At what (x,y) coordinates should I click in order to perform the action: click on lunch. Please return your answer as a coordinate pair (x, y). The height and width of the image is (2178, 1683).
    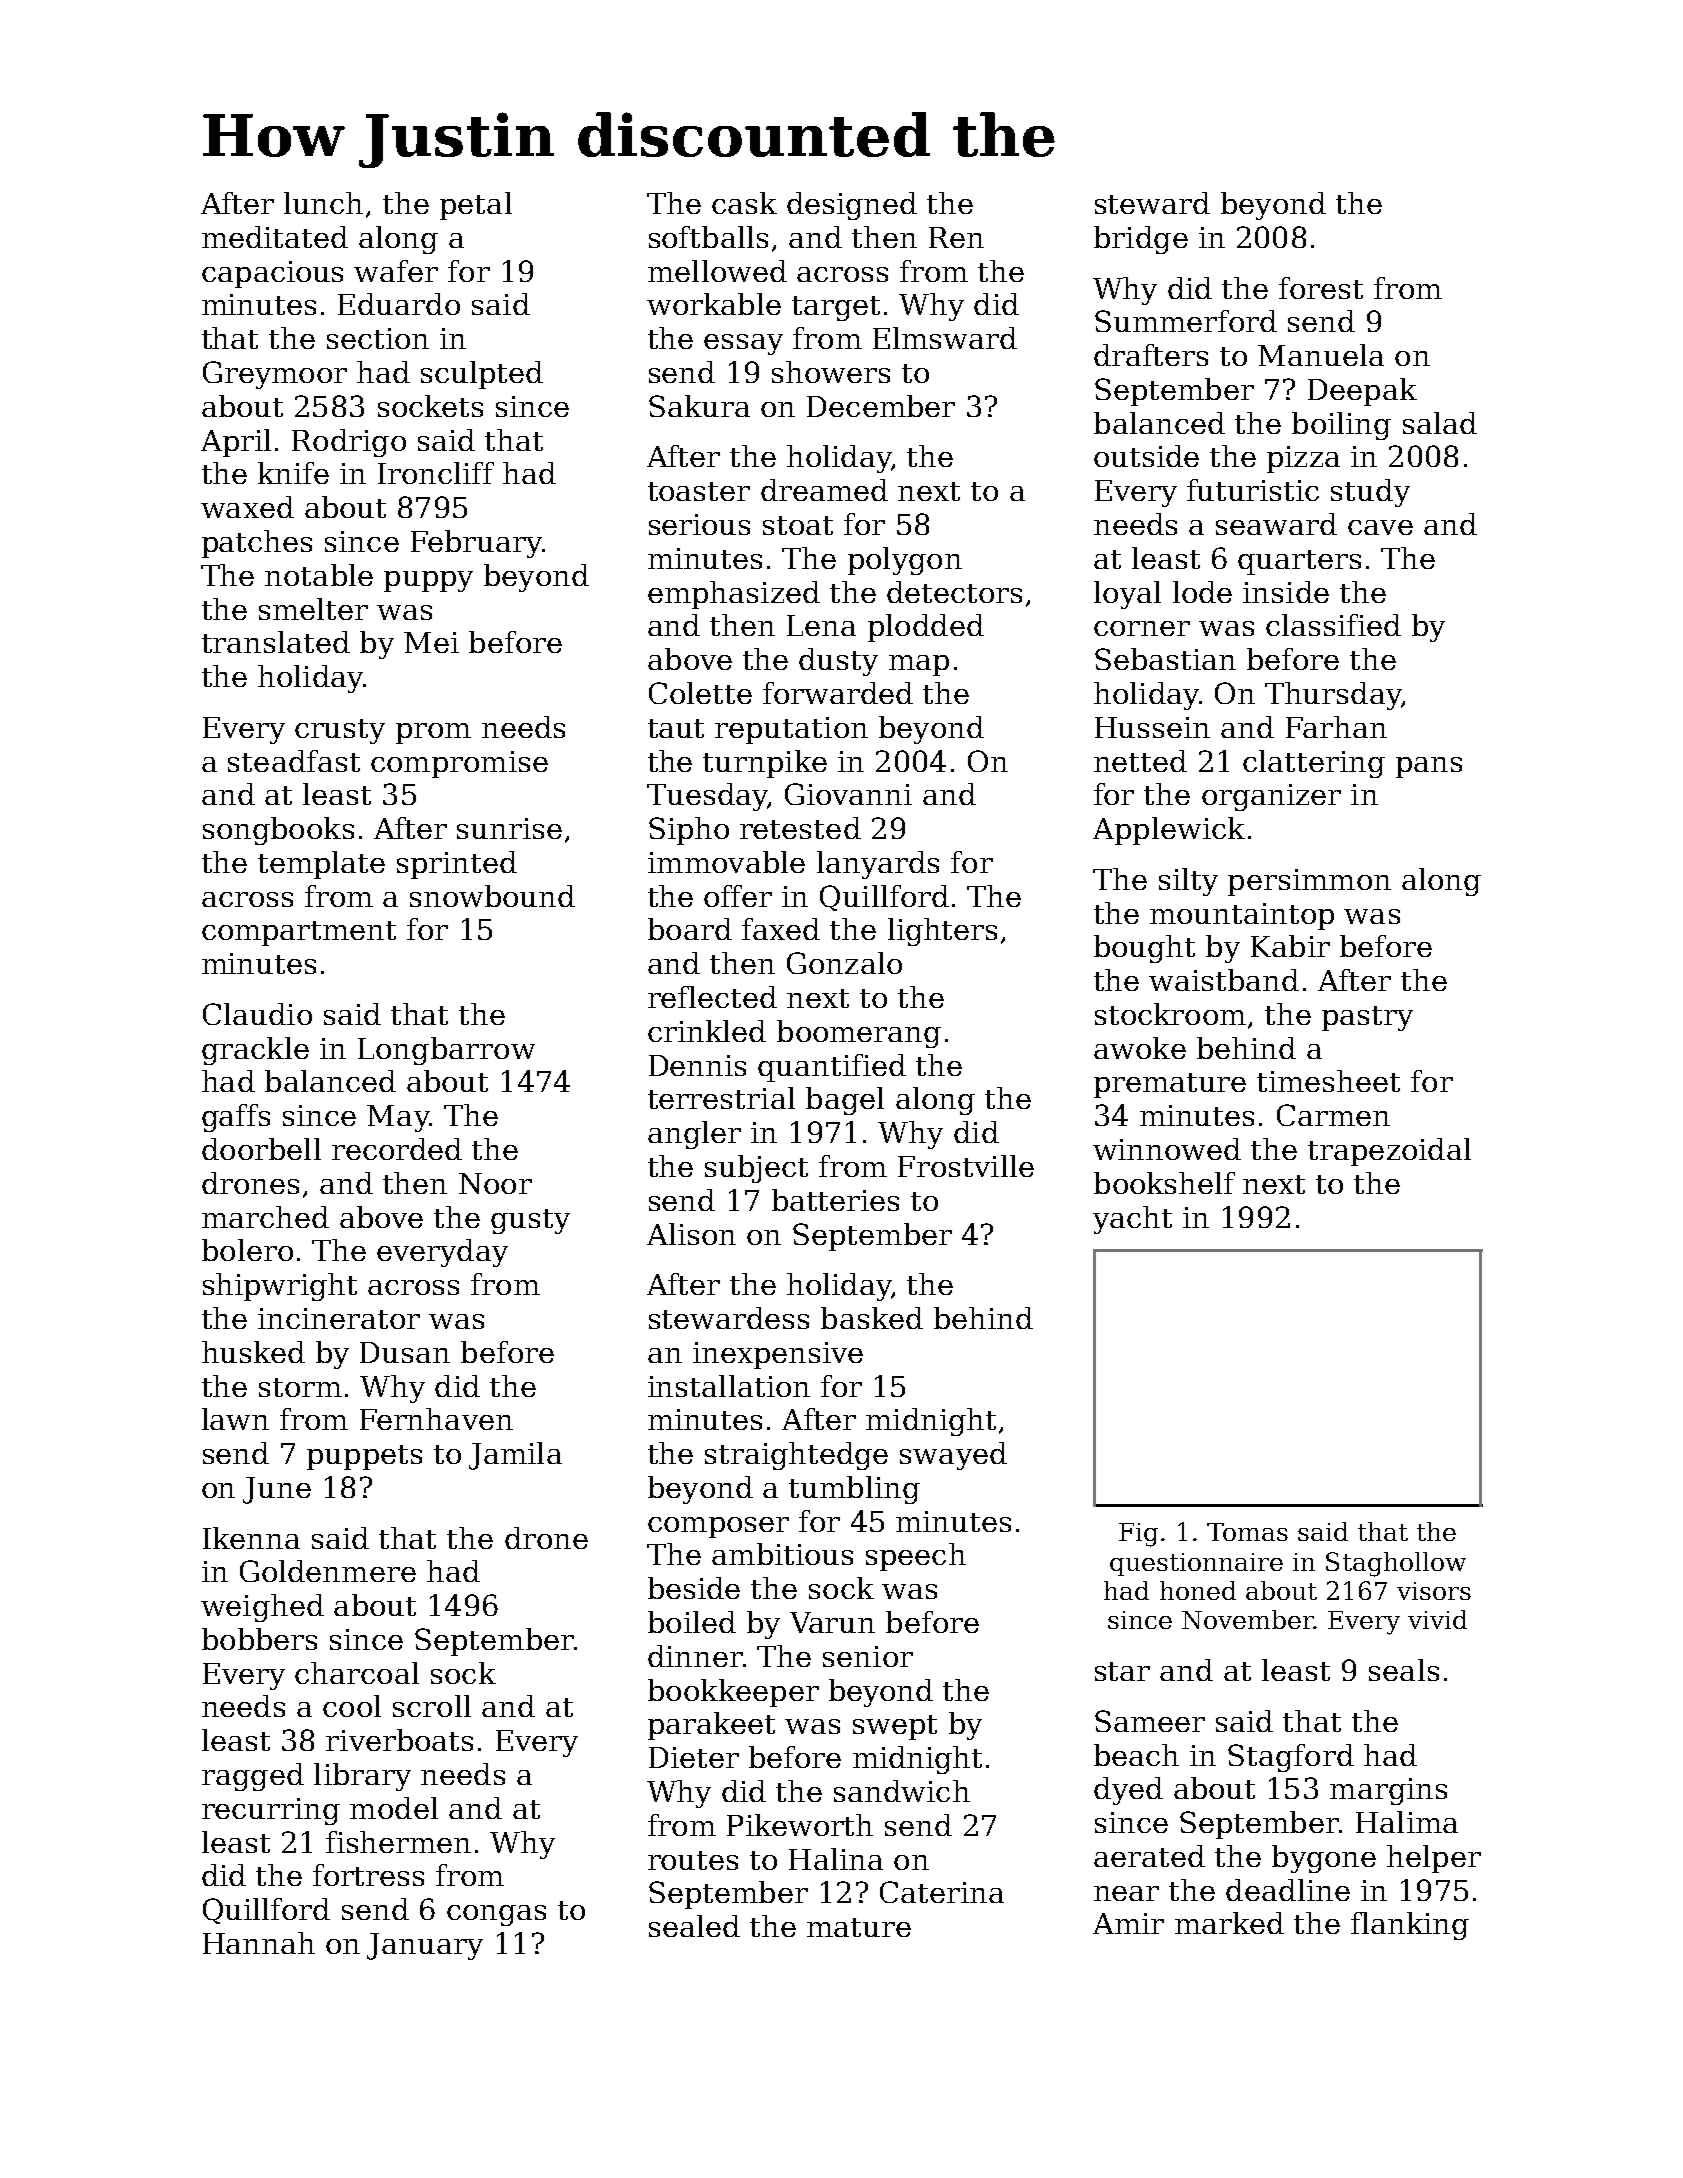
    Looking at the image, I should click on (323, 203).
